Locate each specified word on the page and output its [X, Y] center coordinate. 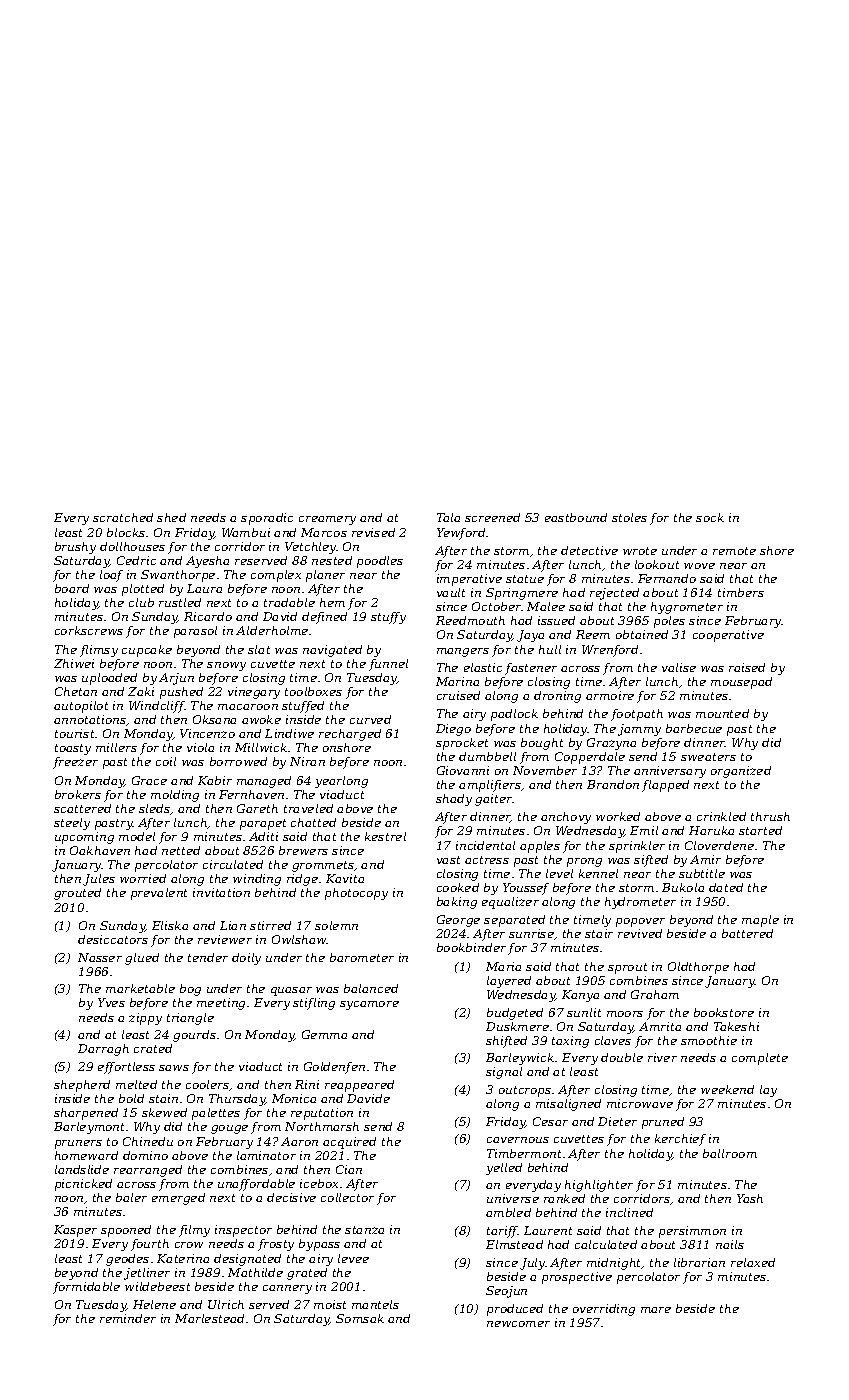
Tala [448, 517]
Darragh [103, 1050]
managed [264, 782]
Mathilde [255, 1272]
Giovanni [463, 770]
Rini [307, 1084]
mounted [722, 713]
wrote [640, 551]
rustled [180, 602]
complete [760, 1059]
